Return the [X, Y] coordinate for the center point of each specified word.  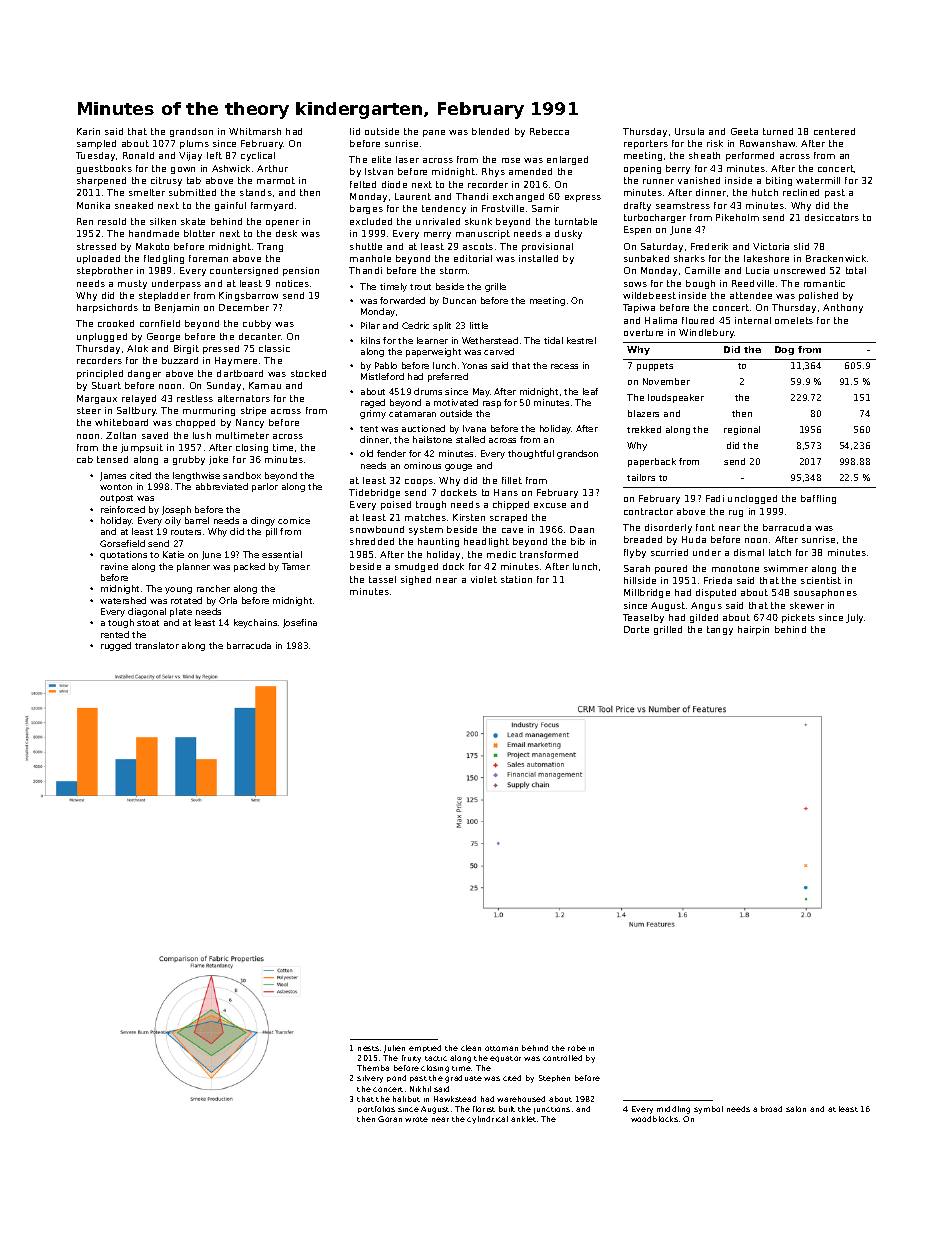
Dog [784, 350]
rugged [116, 646]
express [583, 198]
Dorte [636, 629]
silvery [370, 1079]
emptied [425, 1048]
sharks [689, 258]
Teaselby [643, 618]
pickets [798, 618]
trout [420, 287]
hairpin [753, 630]
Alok [137, 348]
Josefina [300, 623]
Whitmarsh [255, 131]
